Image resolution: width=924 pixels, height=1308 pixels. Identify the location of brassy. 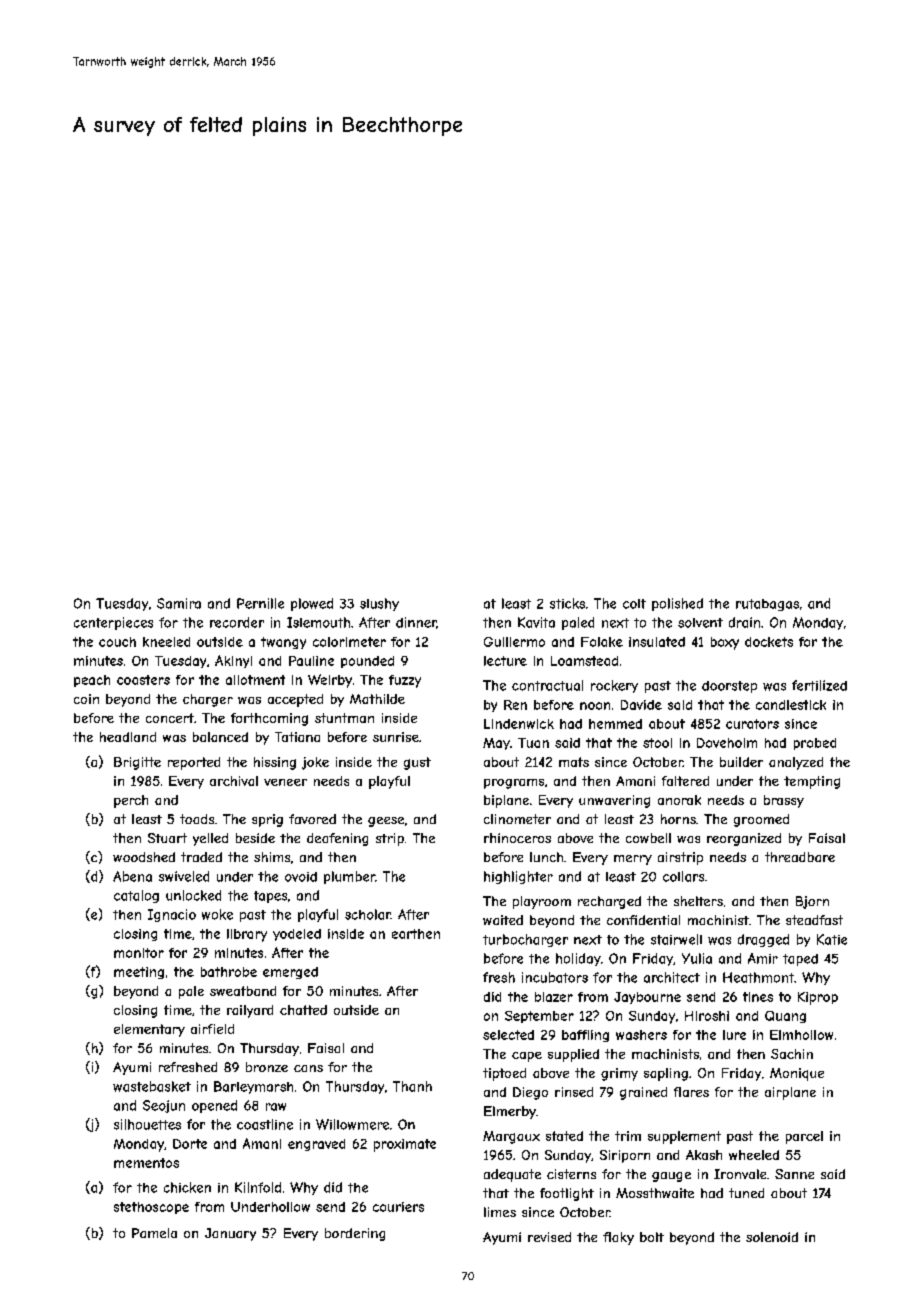
(784, 801).
